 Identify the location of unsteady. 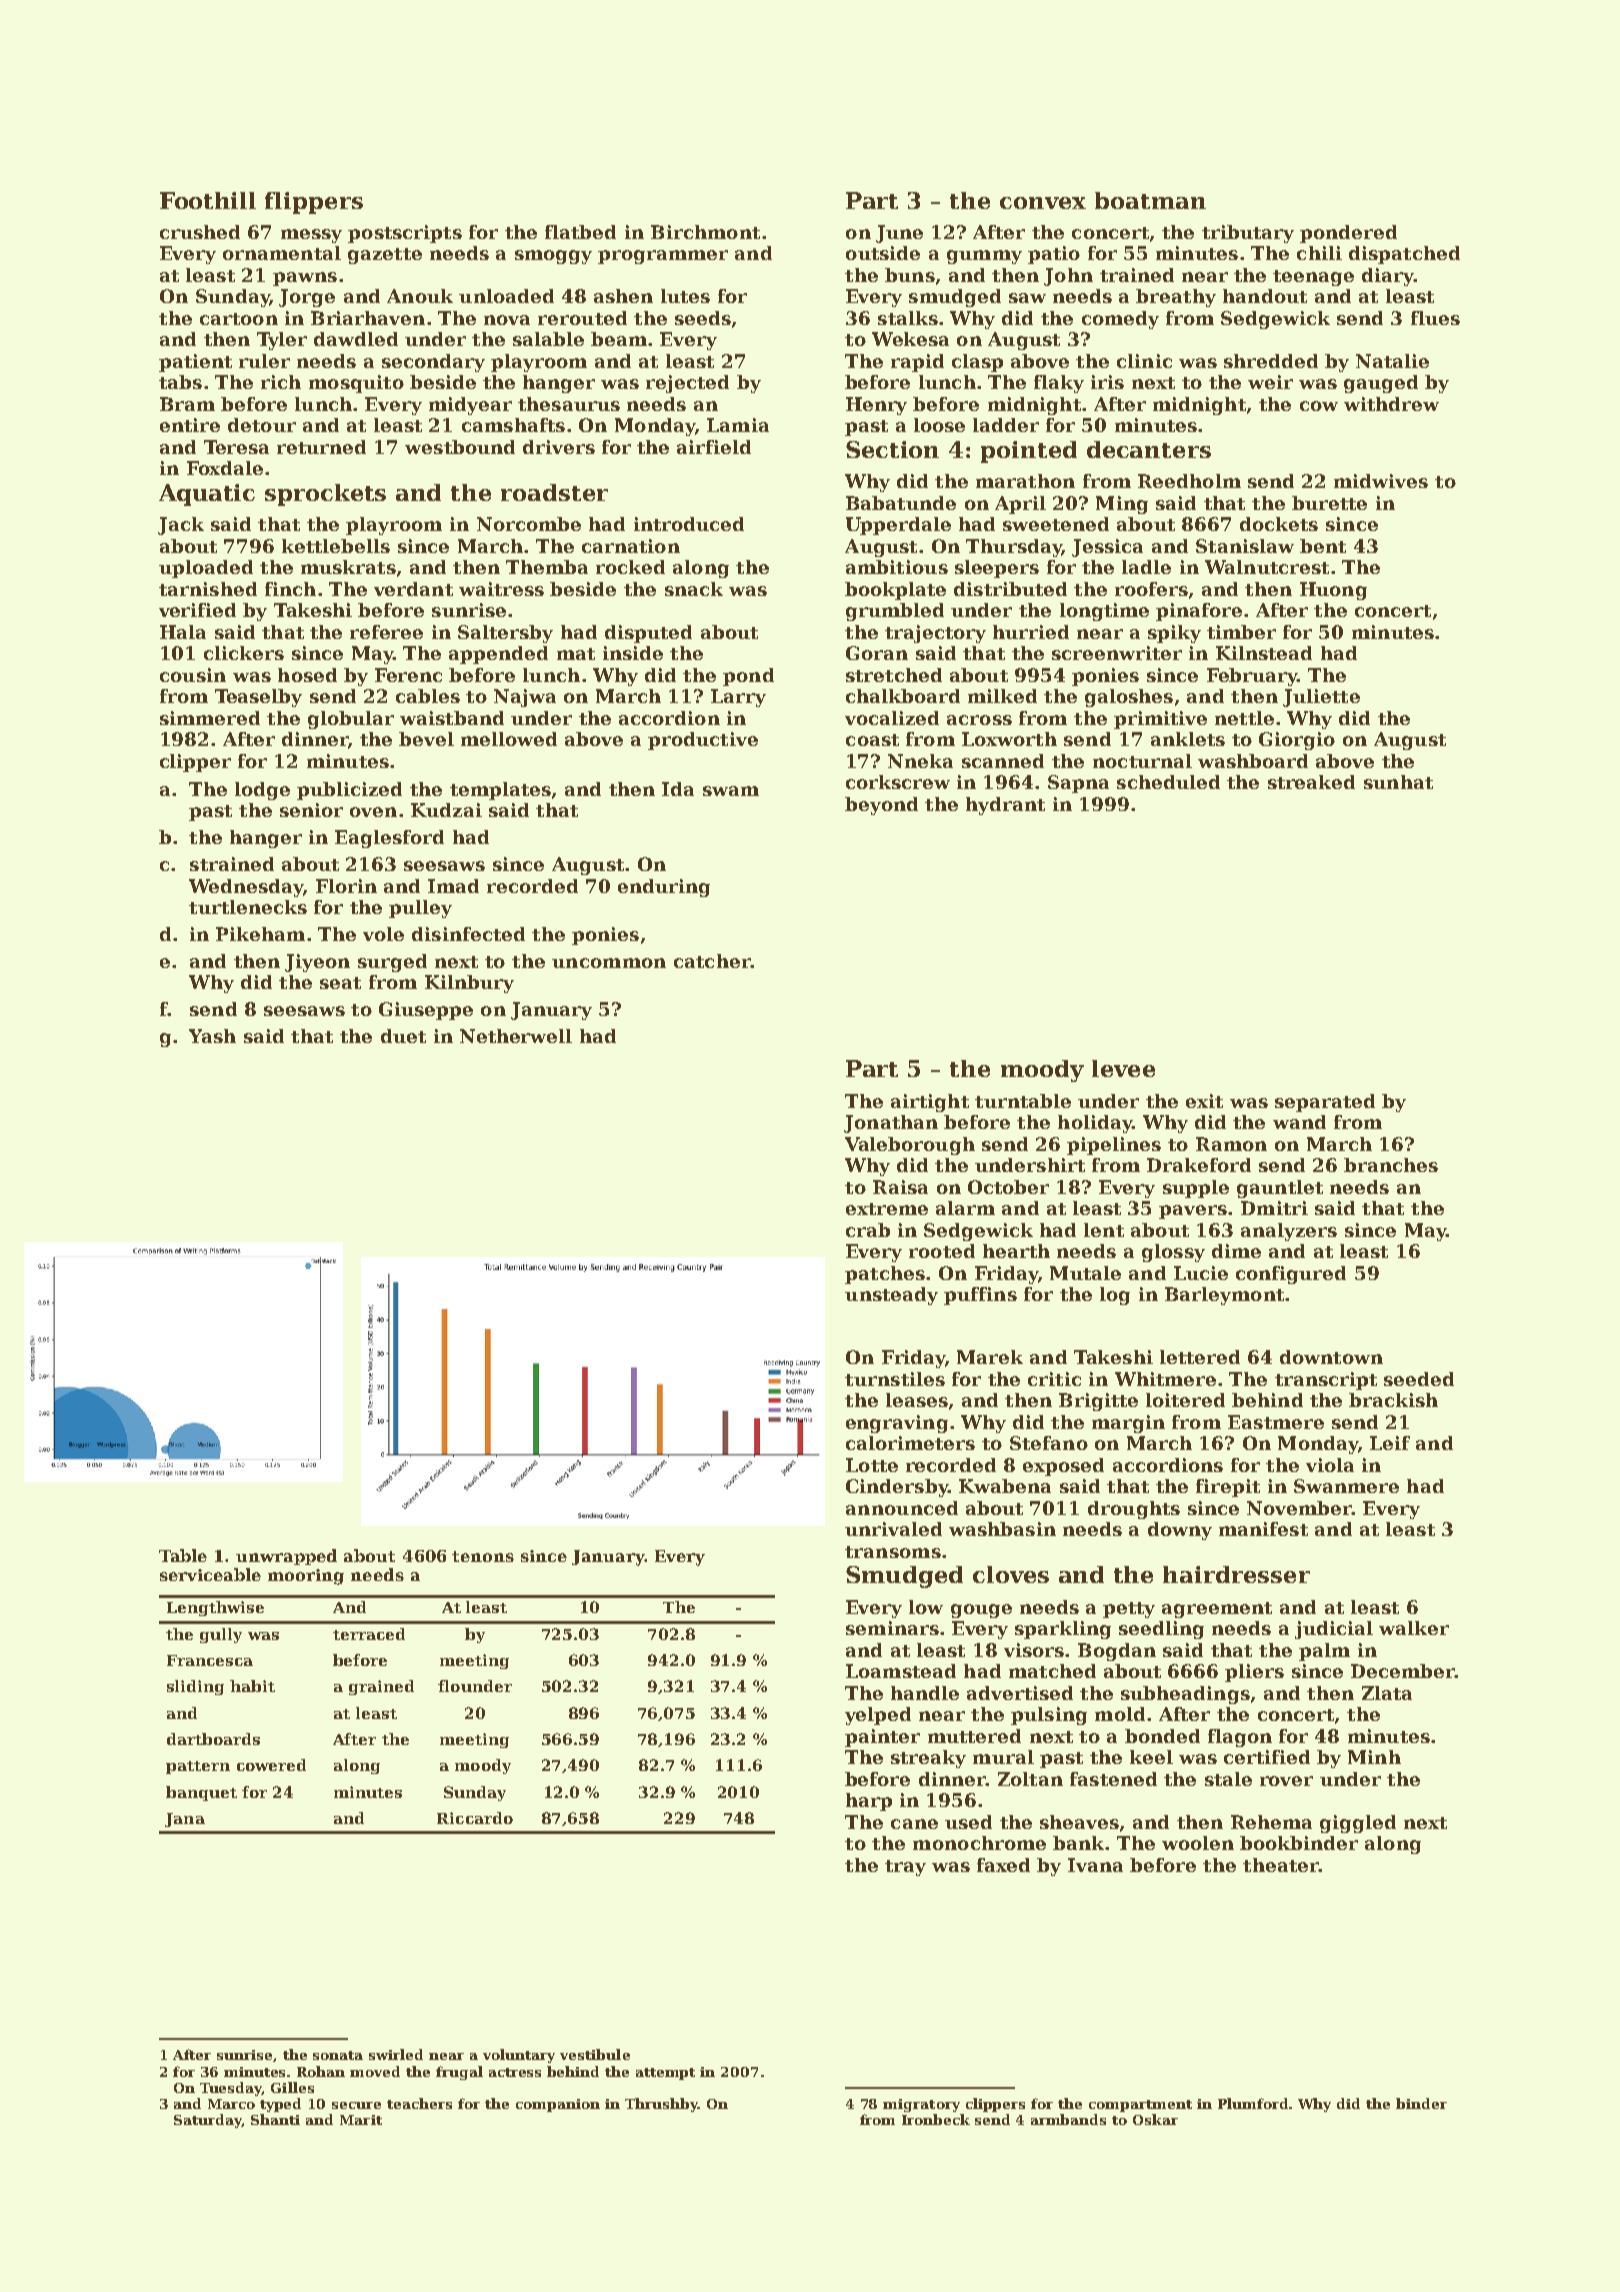
(891, 1296).
